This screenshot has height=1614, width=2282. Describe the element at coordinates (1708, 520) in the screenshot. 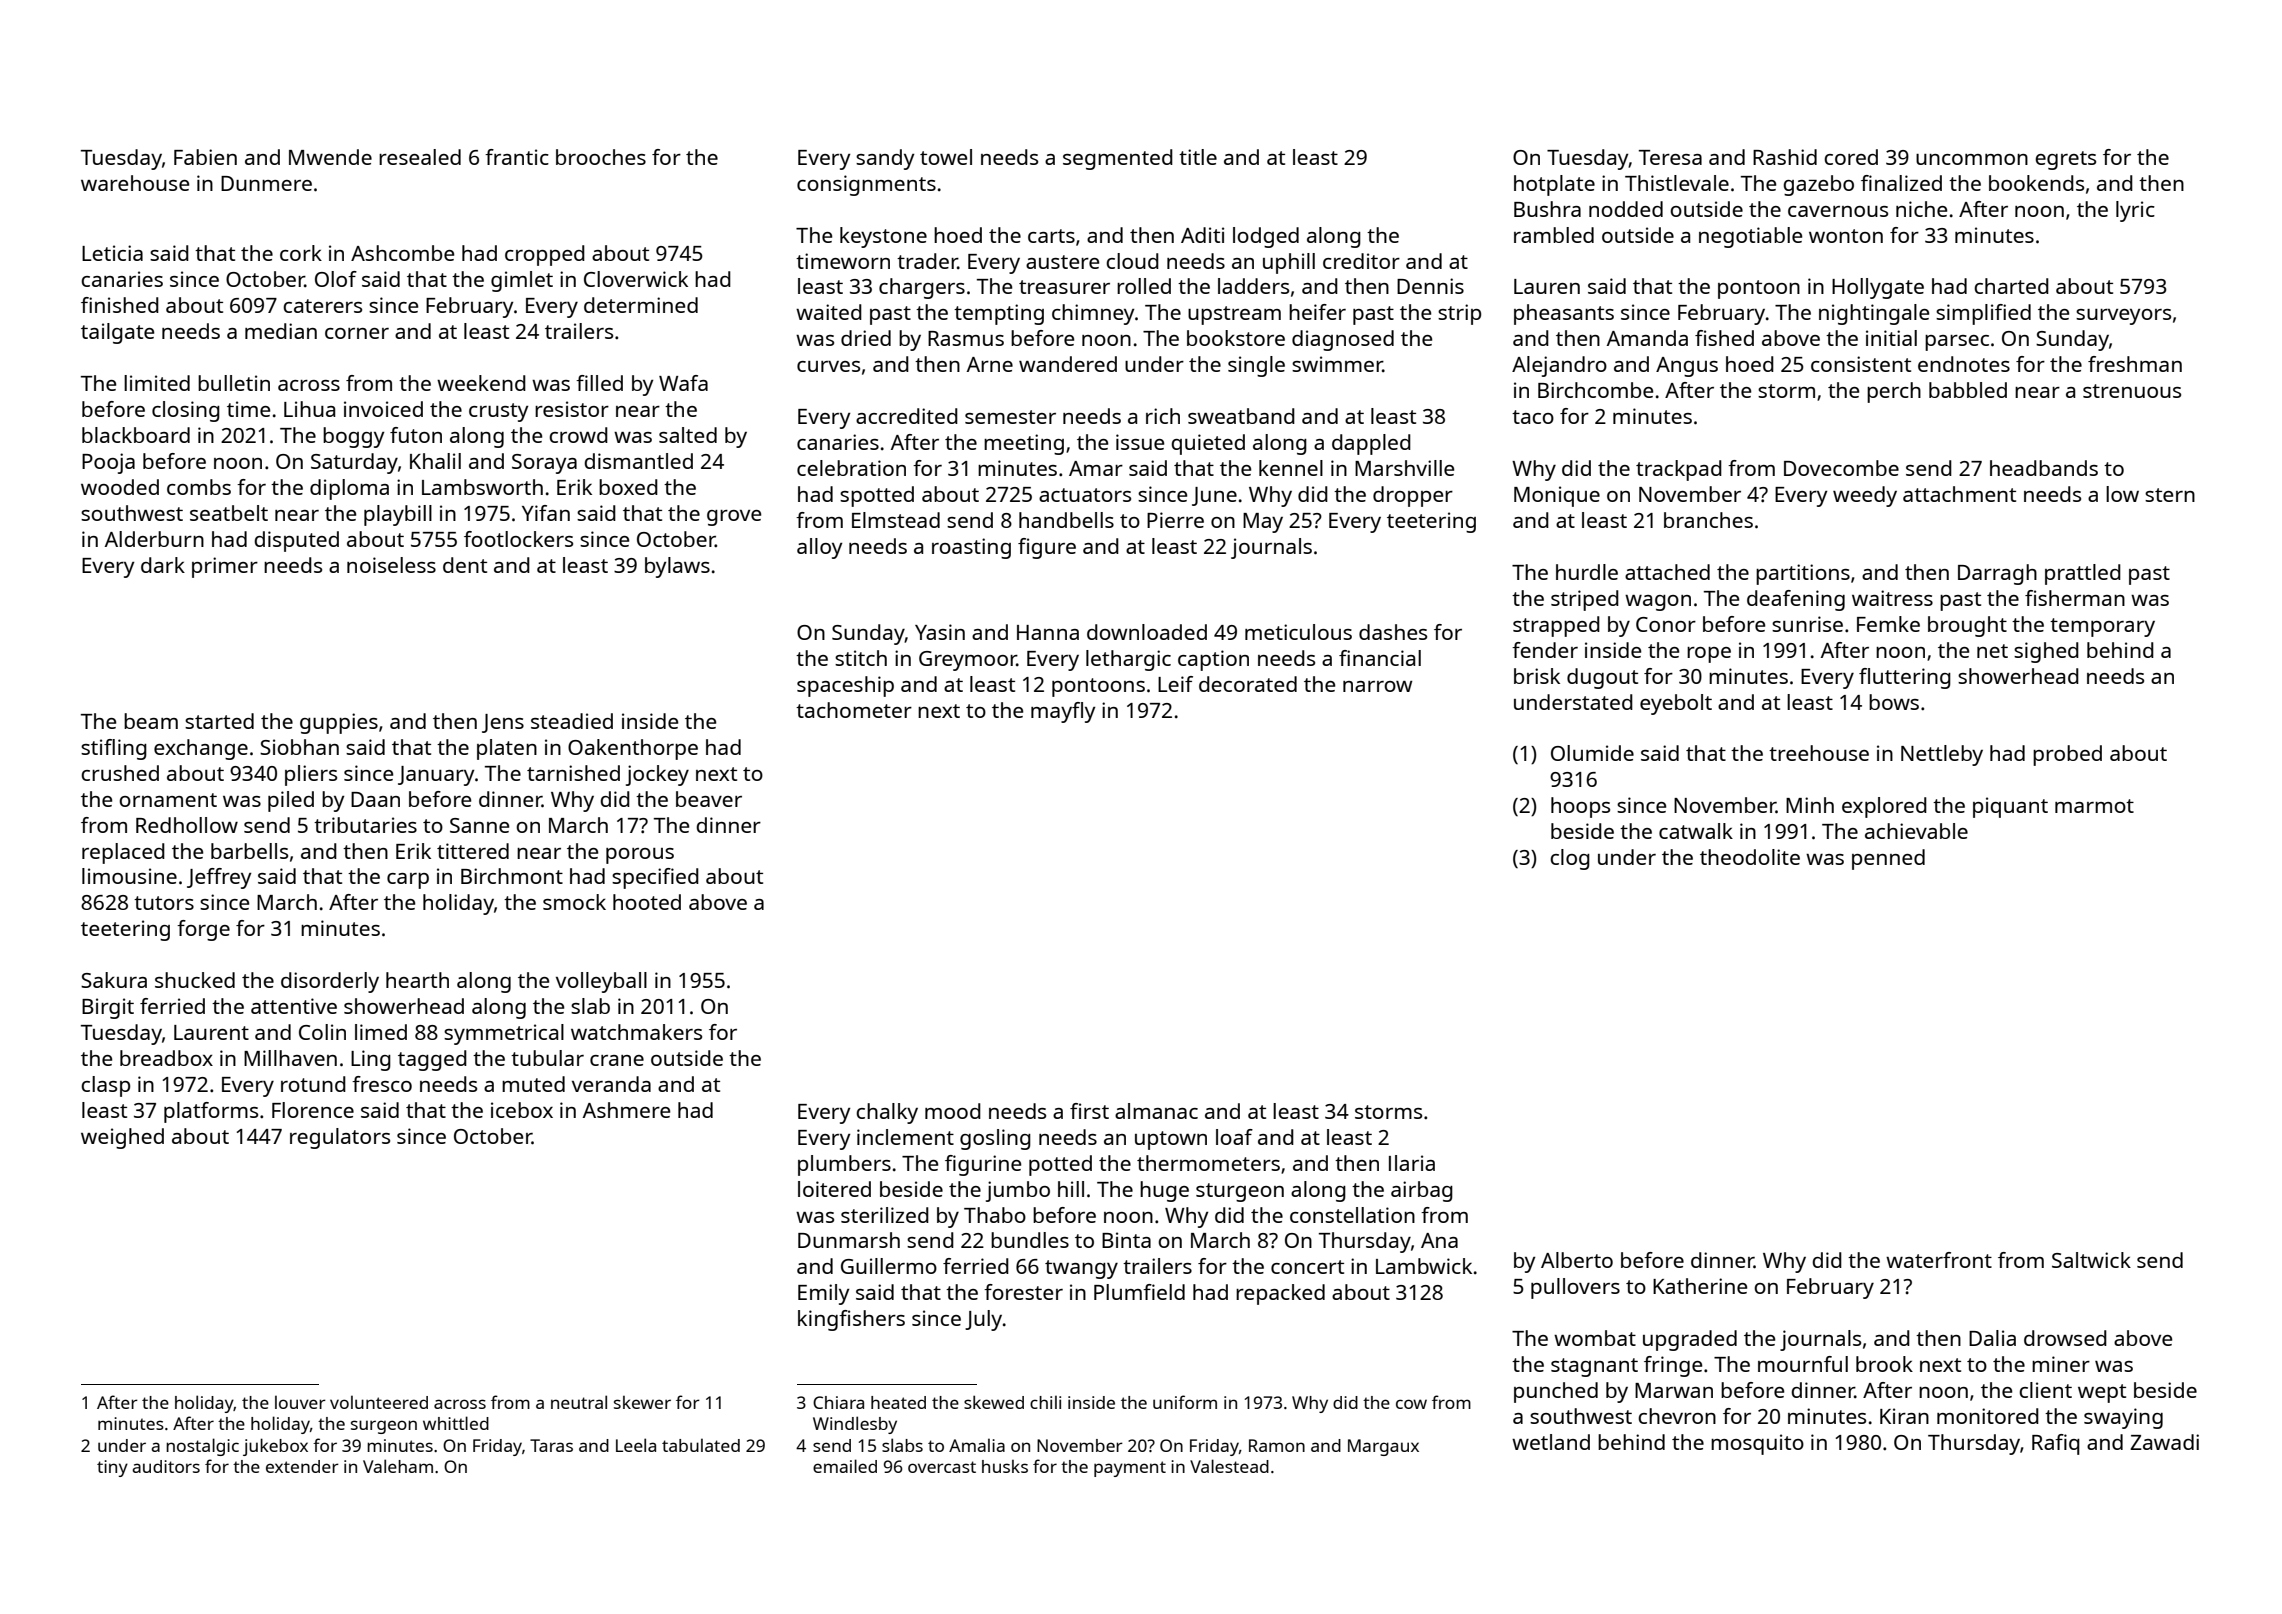

I see `branches` at that location.
